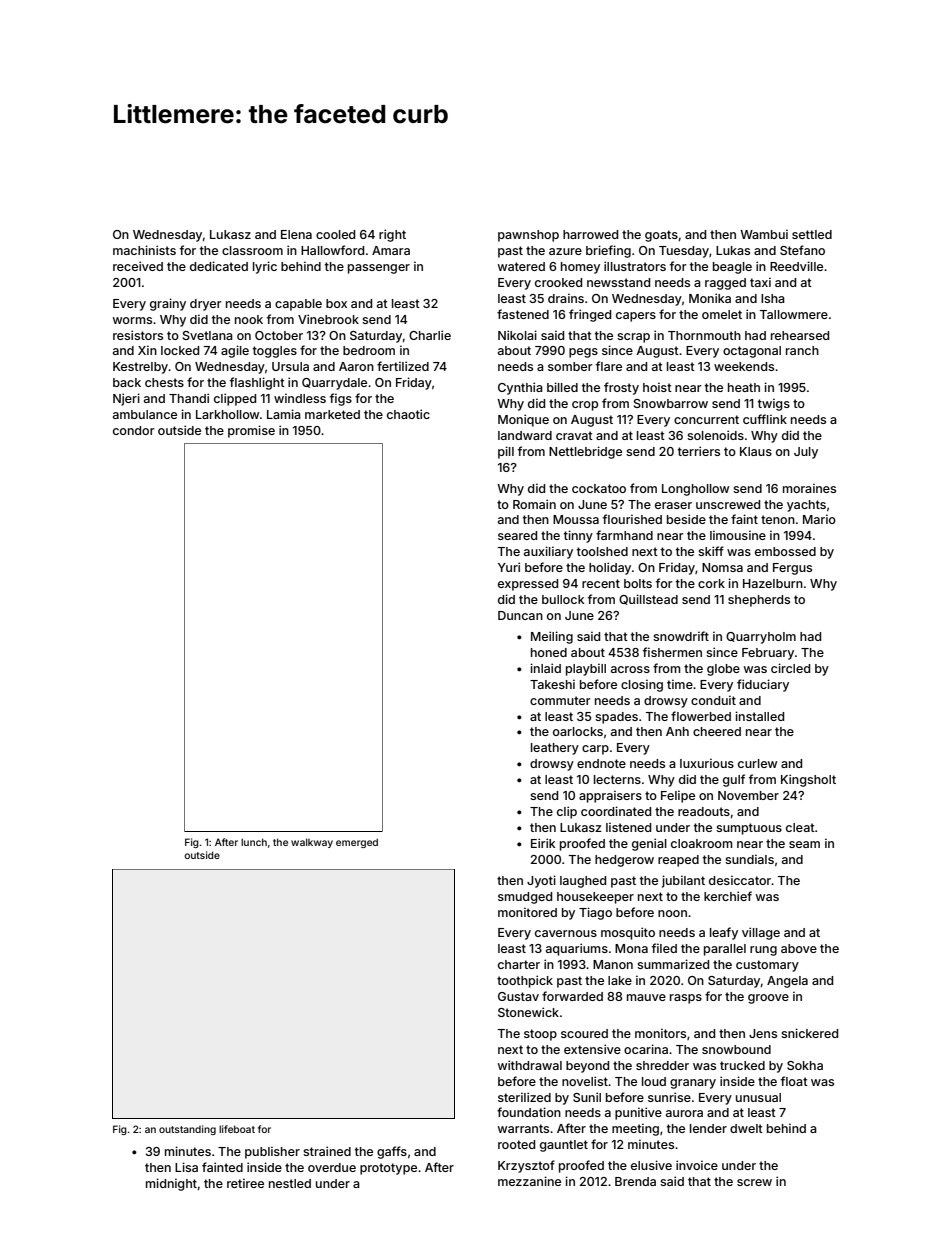  What do you see at coordinates (251, 431) in the screenshot?
I see `promise` at bounding box center [251, 431].
